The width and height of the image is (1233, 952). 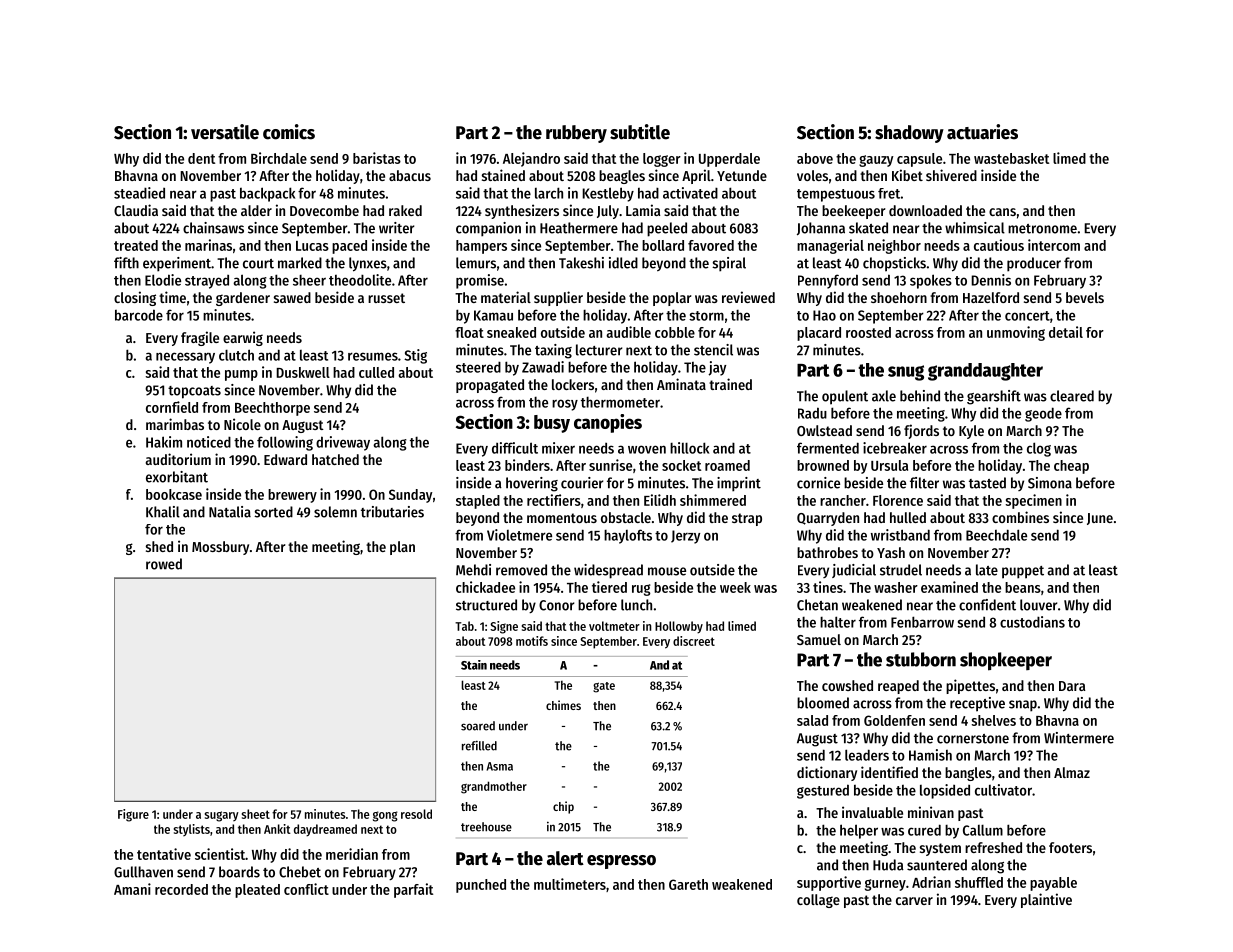 What do you see at coordinates (163, 512) in the image?
I see `Khalil` at bounding box center [163, 512].
